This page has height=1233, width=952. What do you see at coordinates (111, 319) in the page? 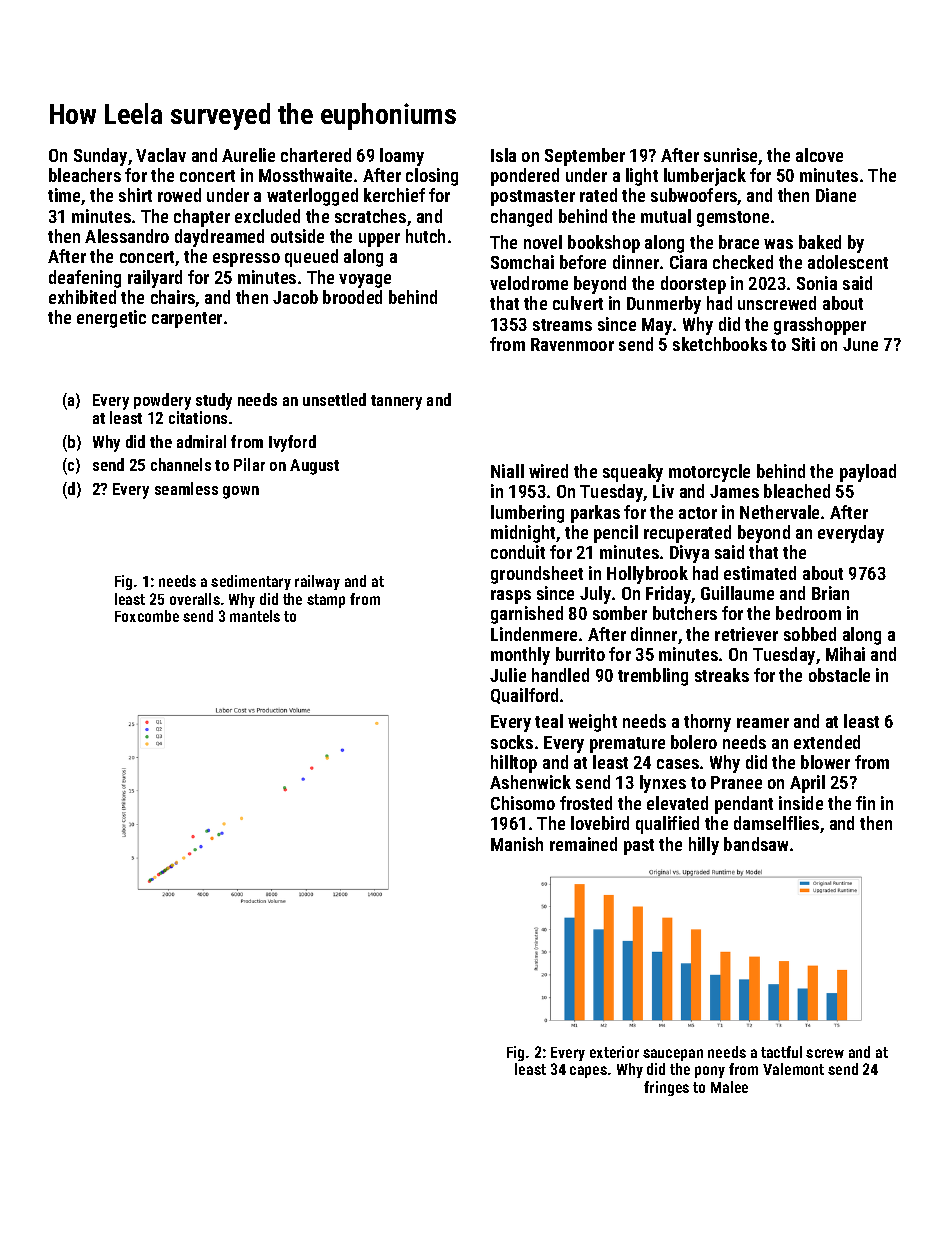
I see `energetic` at bounding box center [111, 319].
